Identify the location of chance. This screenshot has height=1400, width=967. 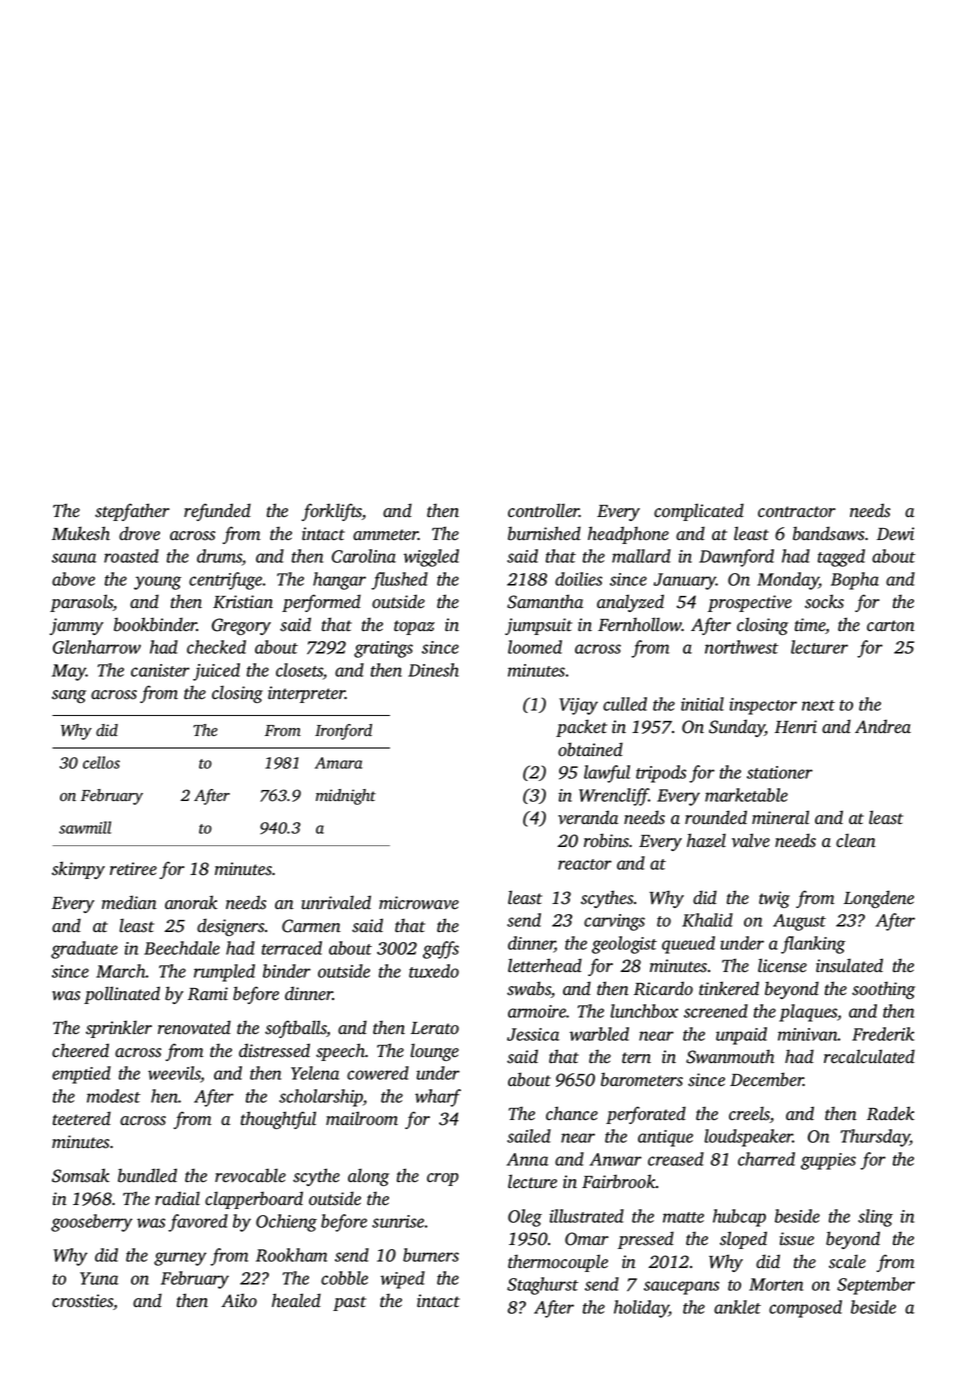
(572, 1113).
